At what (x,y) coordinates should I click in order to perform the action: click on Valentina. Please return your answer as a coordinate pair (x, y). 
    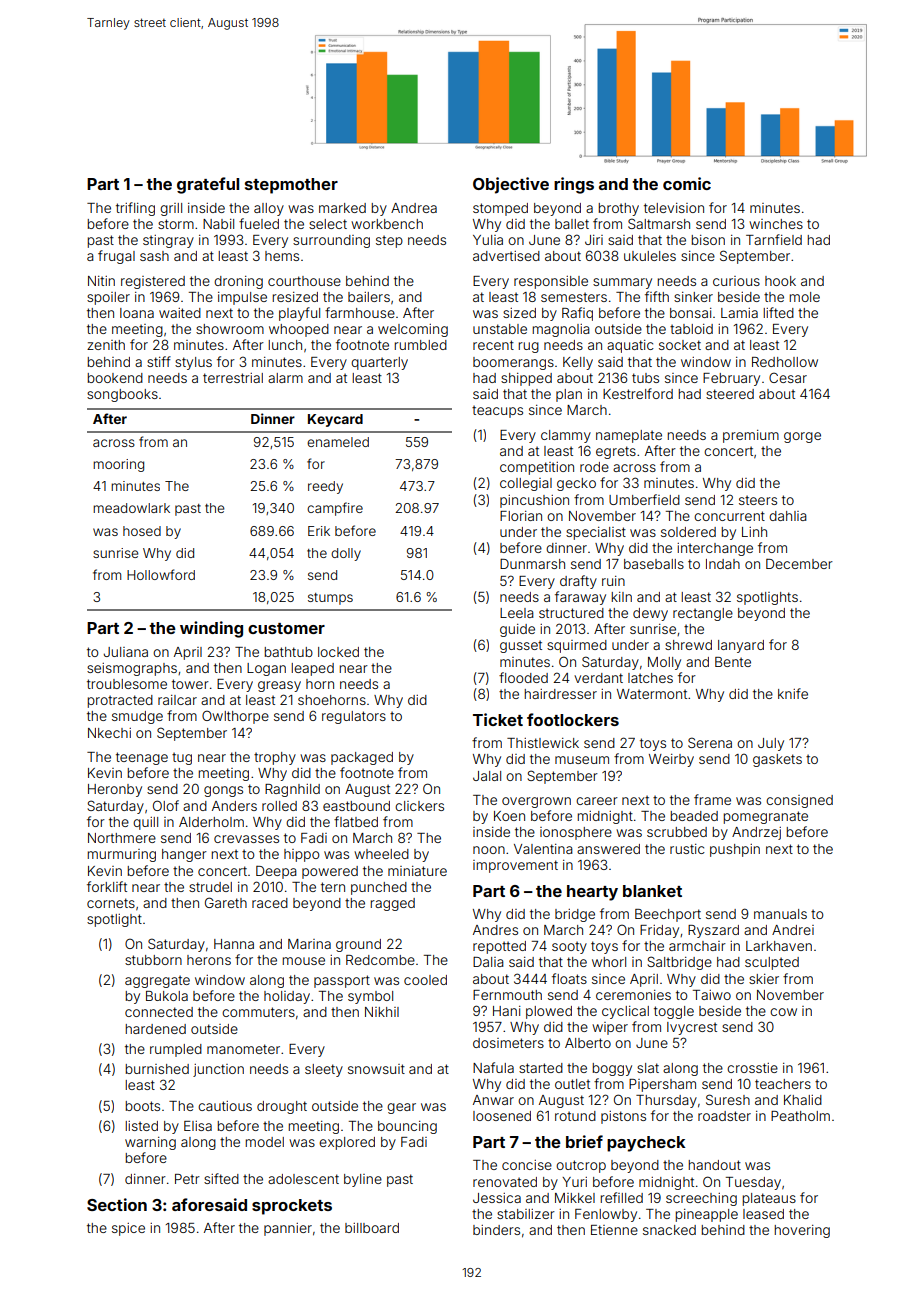
    Looking at the image, I should click on (543, 849).
